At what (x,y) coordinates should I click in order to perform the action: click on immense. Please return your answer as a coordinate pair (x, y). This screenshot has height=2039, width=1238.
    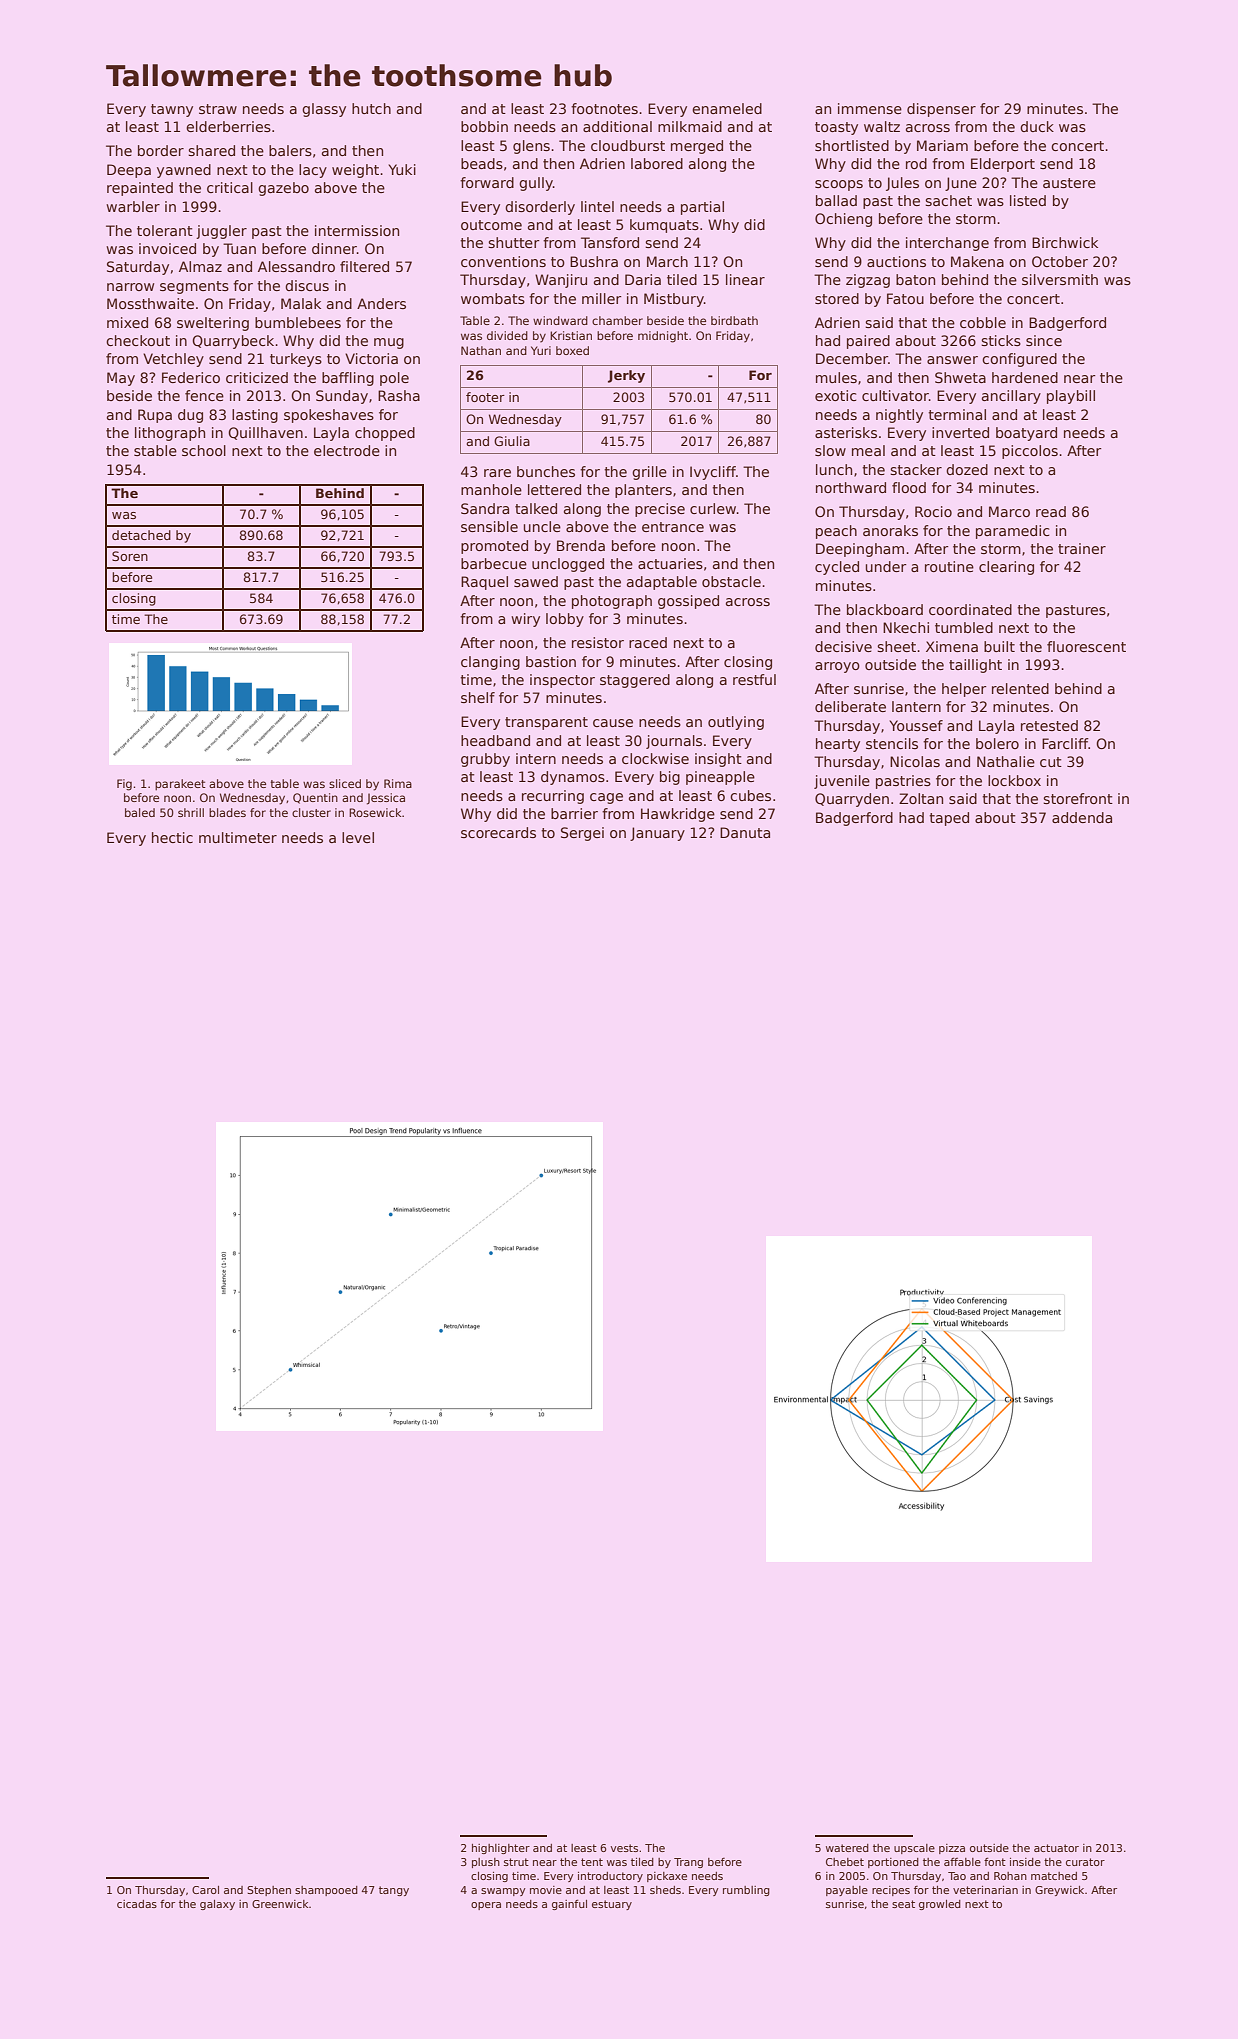
    Looking at the image, I should click on (870, 108).
